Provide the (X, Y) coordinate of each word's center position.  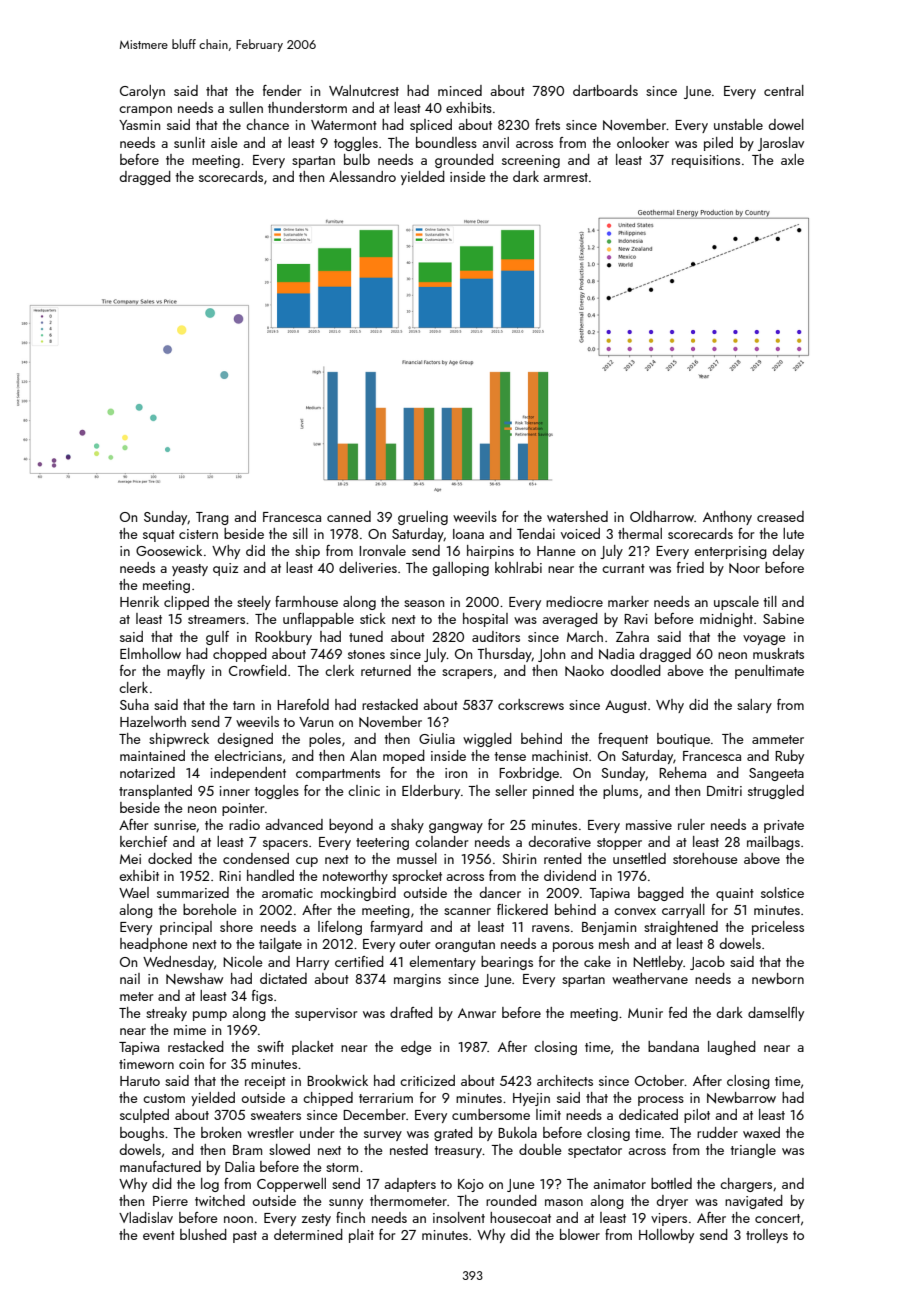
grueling (423, 518)
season (424, 603)
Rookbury (283, 638)
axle (792, 159)
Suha (134, 704)
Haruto (140, 1081)
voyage (764, 640)
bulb (357, 159)
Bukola (517, 1132)
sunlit (189, 142)
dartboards (605, 90)
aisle (224, 142)
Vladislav (146, 1217)
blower (580, 1234)
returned (386, 670)
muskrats (778, 653)
